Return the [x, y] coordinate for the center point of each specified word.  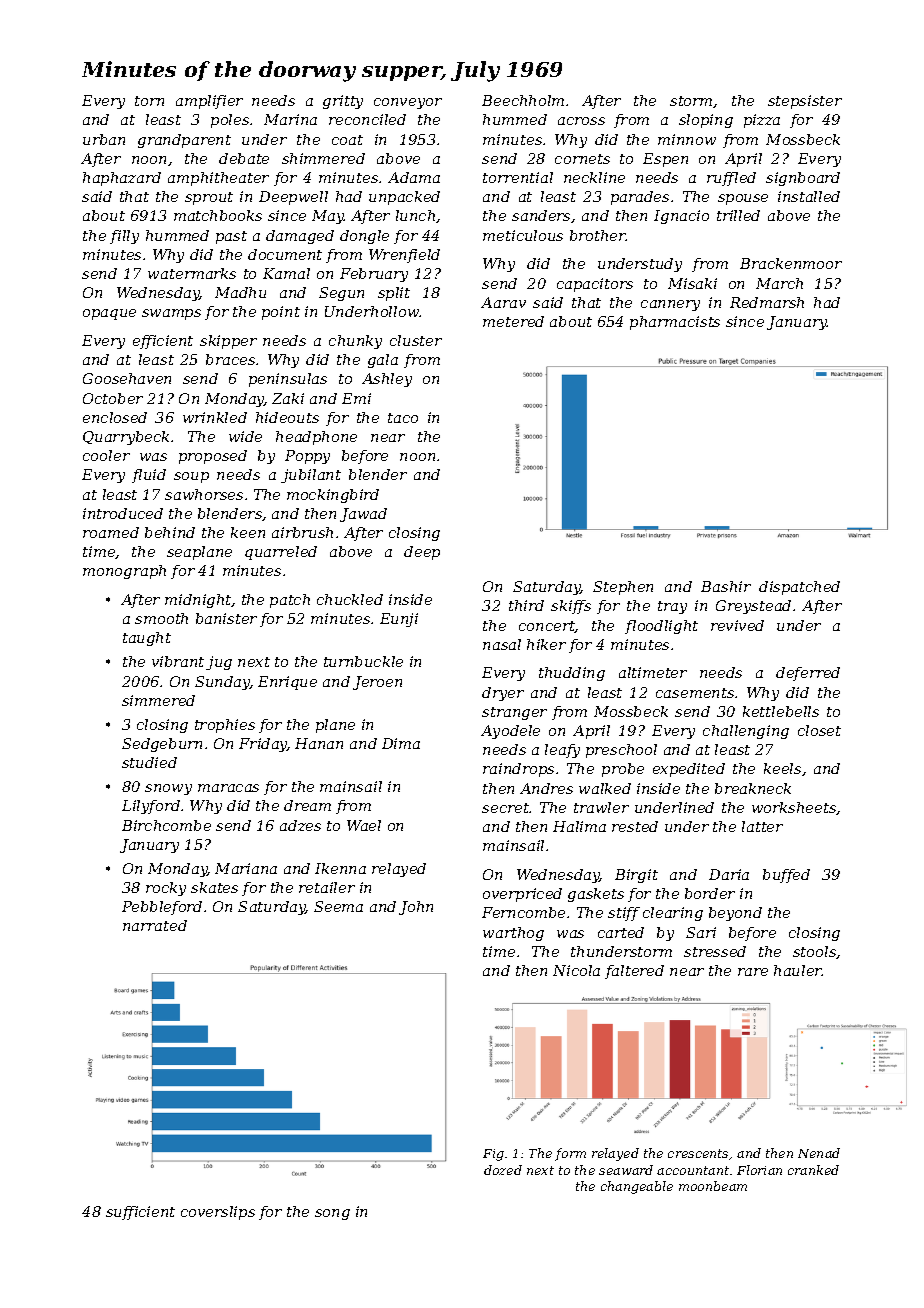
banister [226, 618]
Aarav [503, 302]
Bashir [726, 586]
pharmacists [675, 323]
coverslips [218, 1213]
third [526, 605]
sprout [209, 198]
